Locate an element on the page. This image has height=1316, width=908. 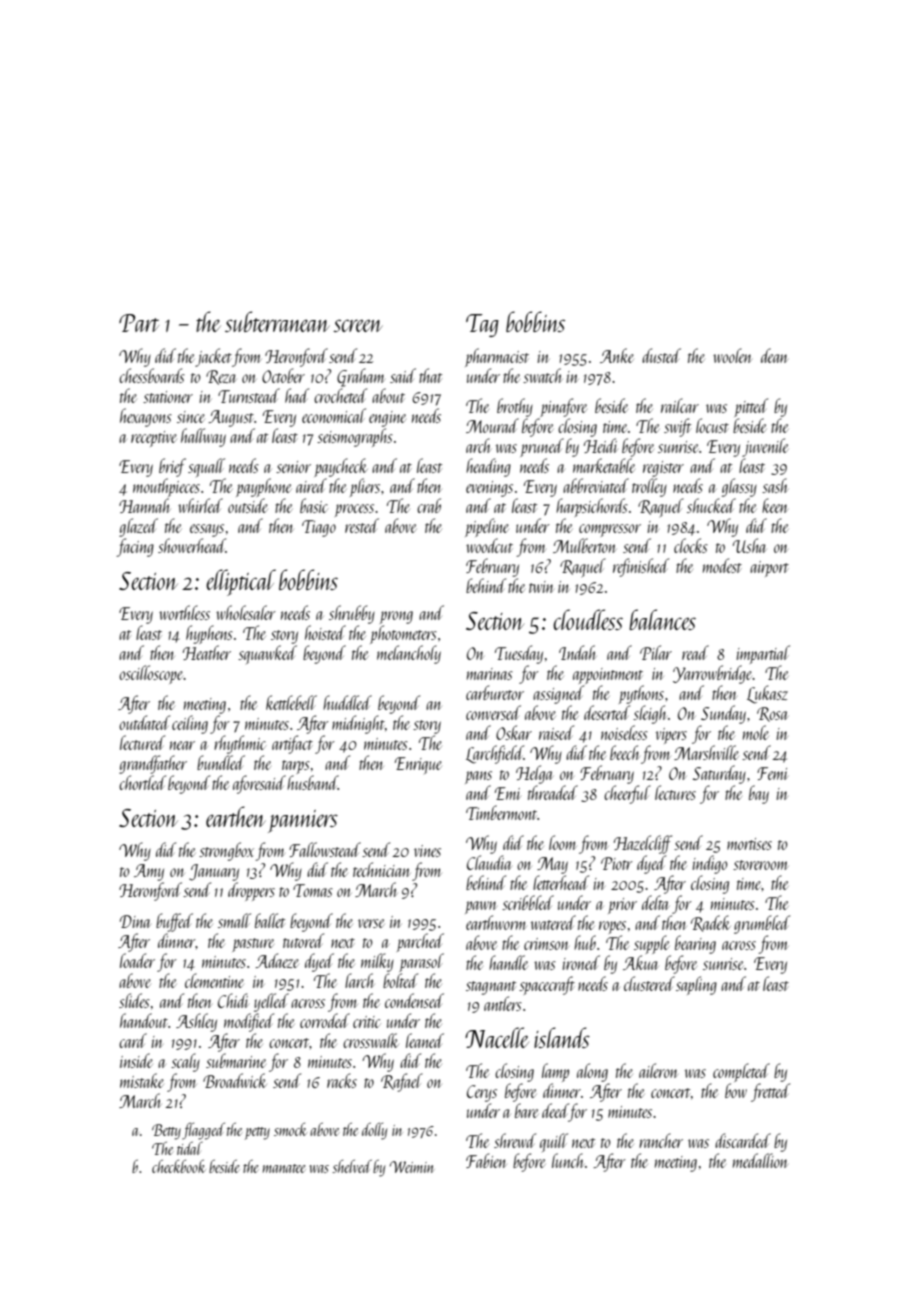
yelled is located at coordinates (271, 1002).
